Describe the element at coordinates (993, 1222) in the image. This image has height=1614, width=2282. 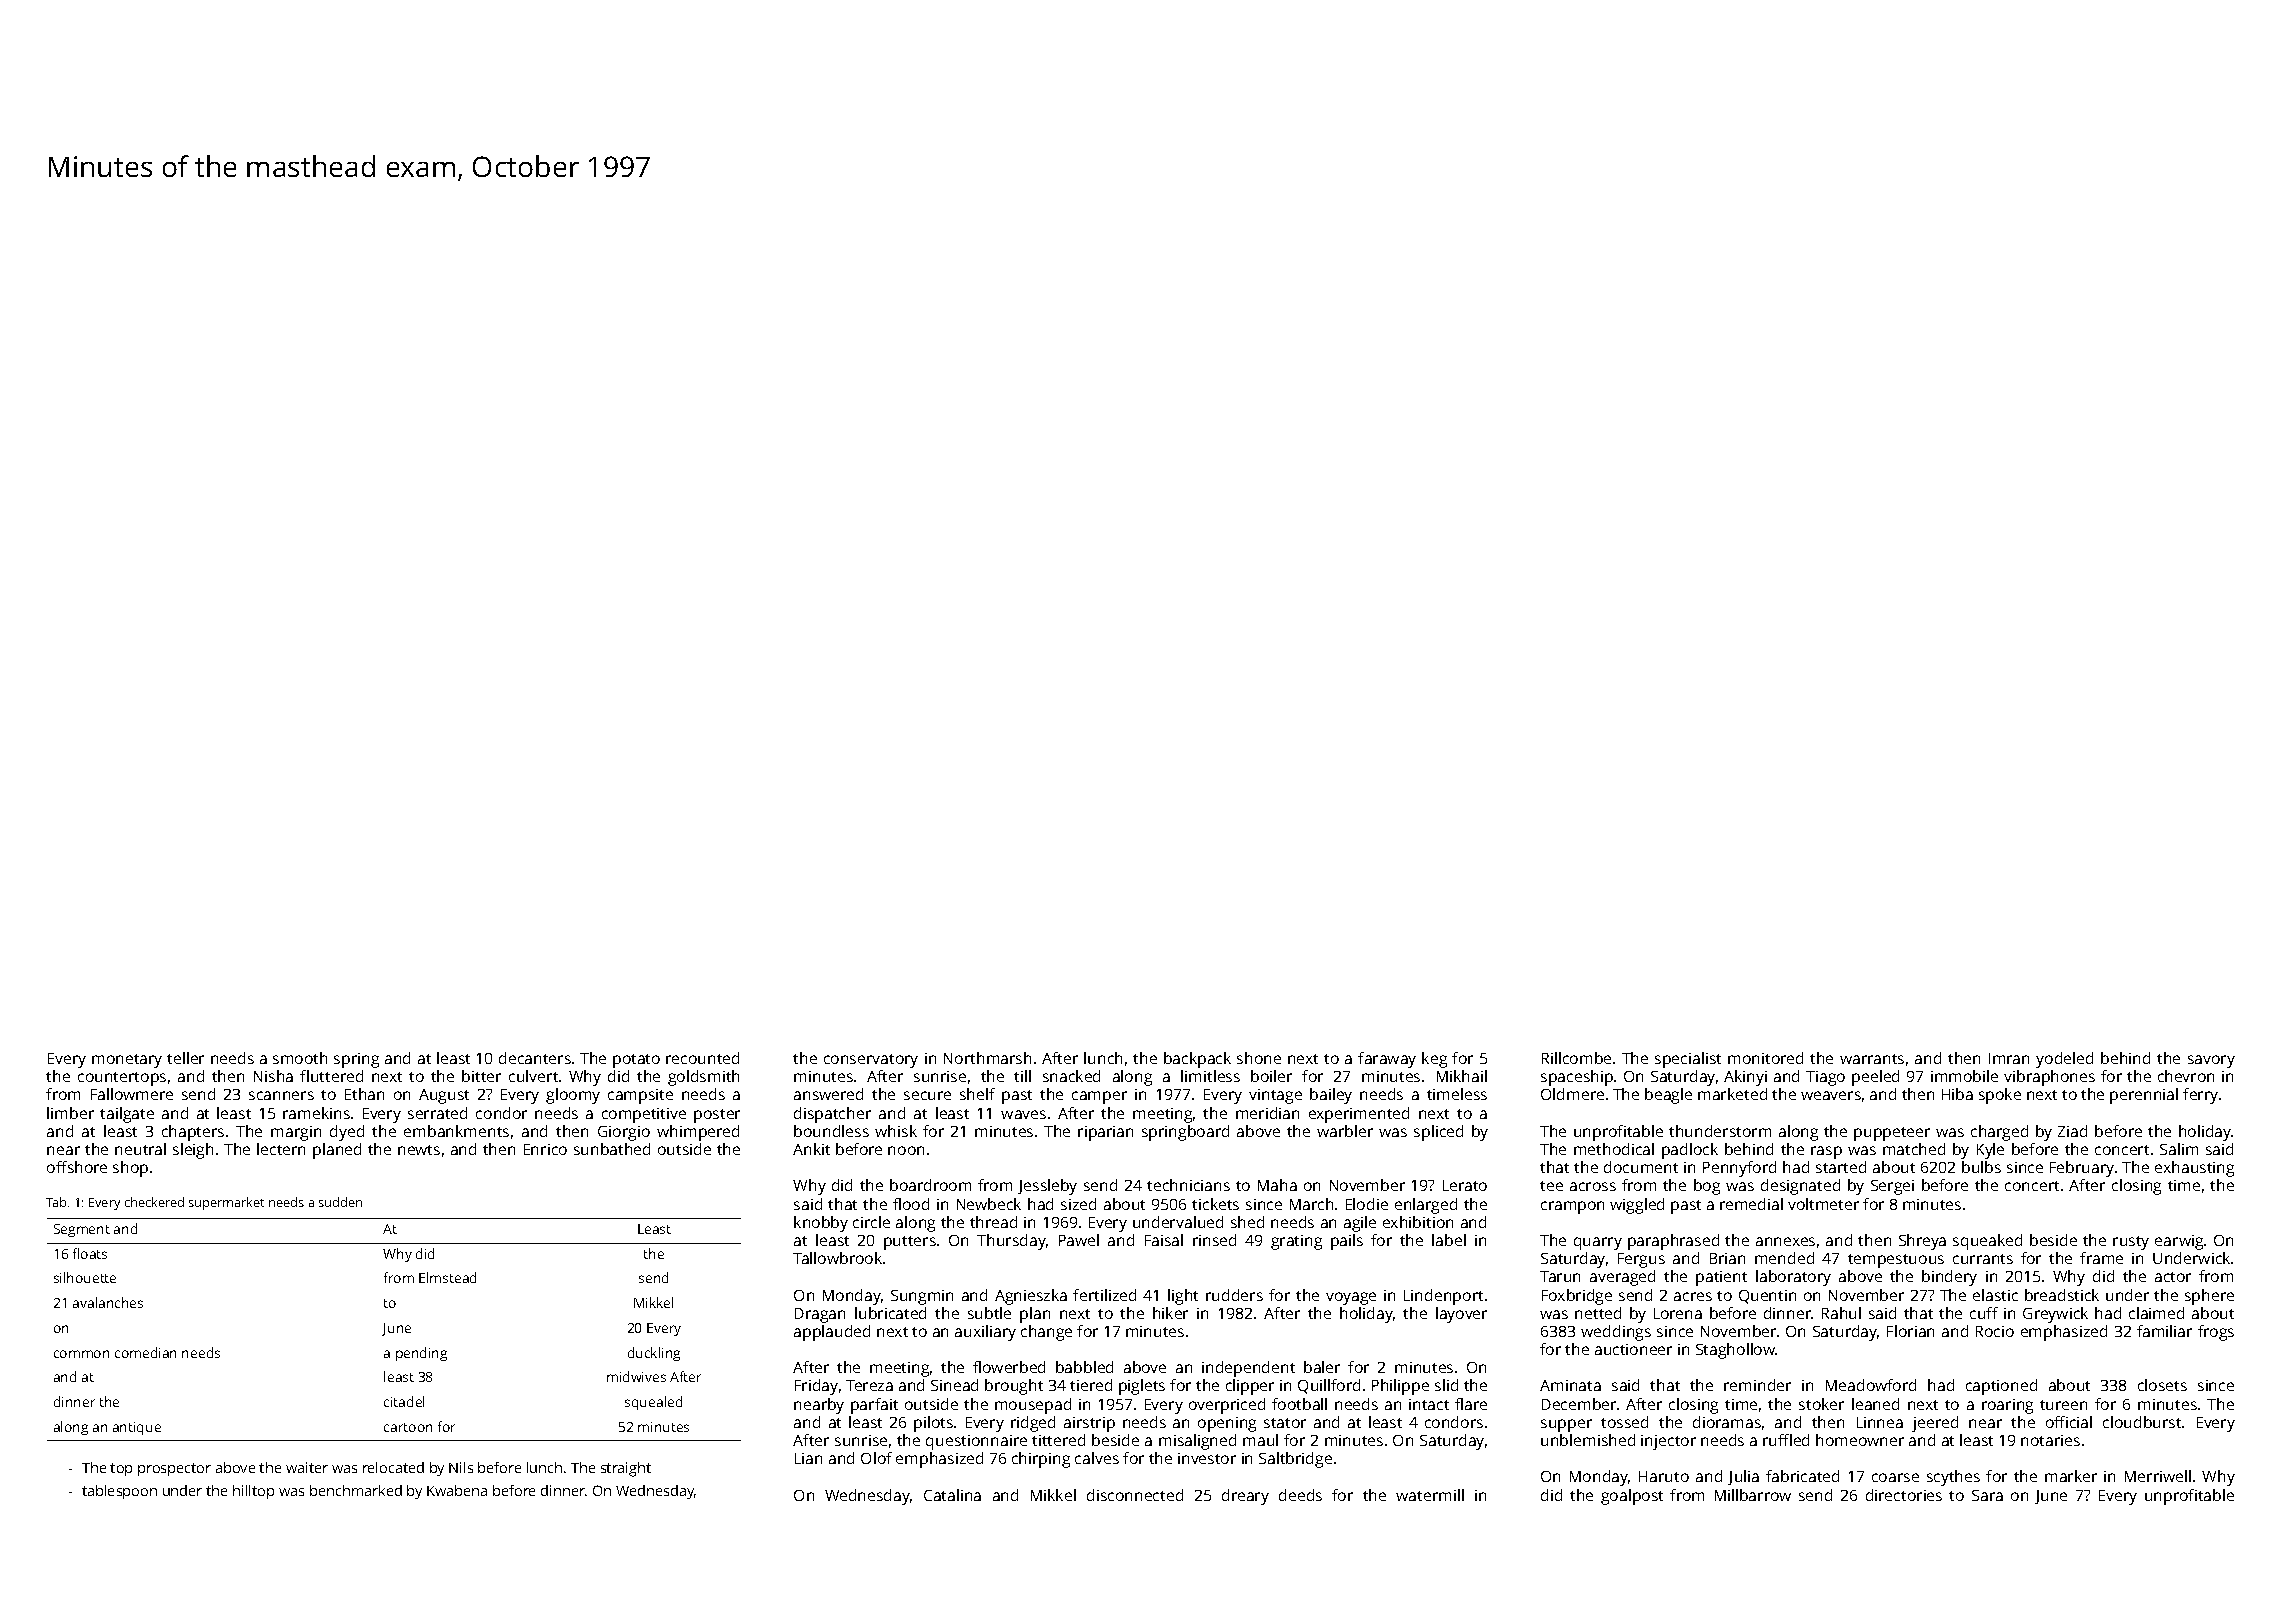
I see `thread` at that location.
